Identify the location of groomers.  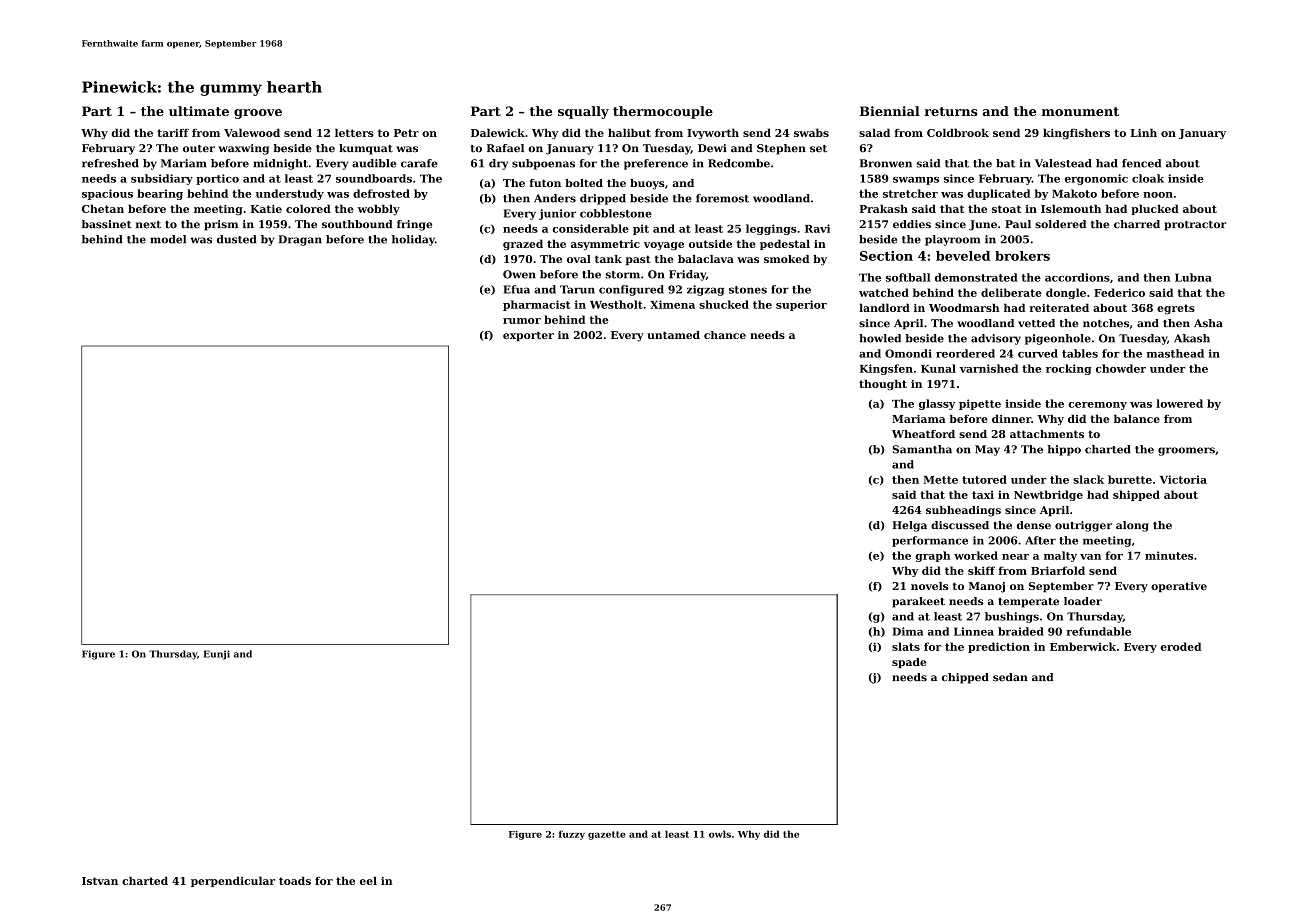
(1186, 451).
